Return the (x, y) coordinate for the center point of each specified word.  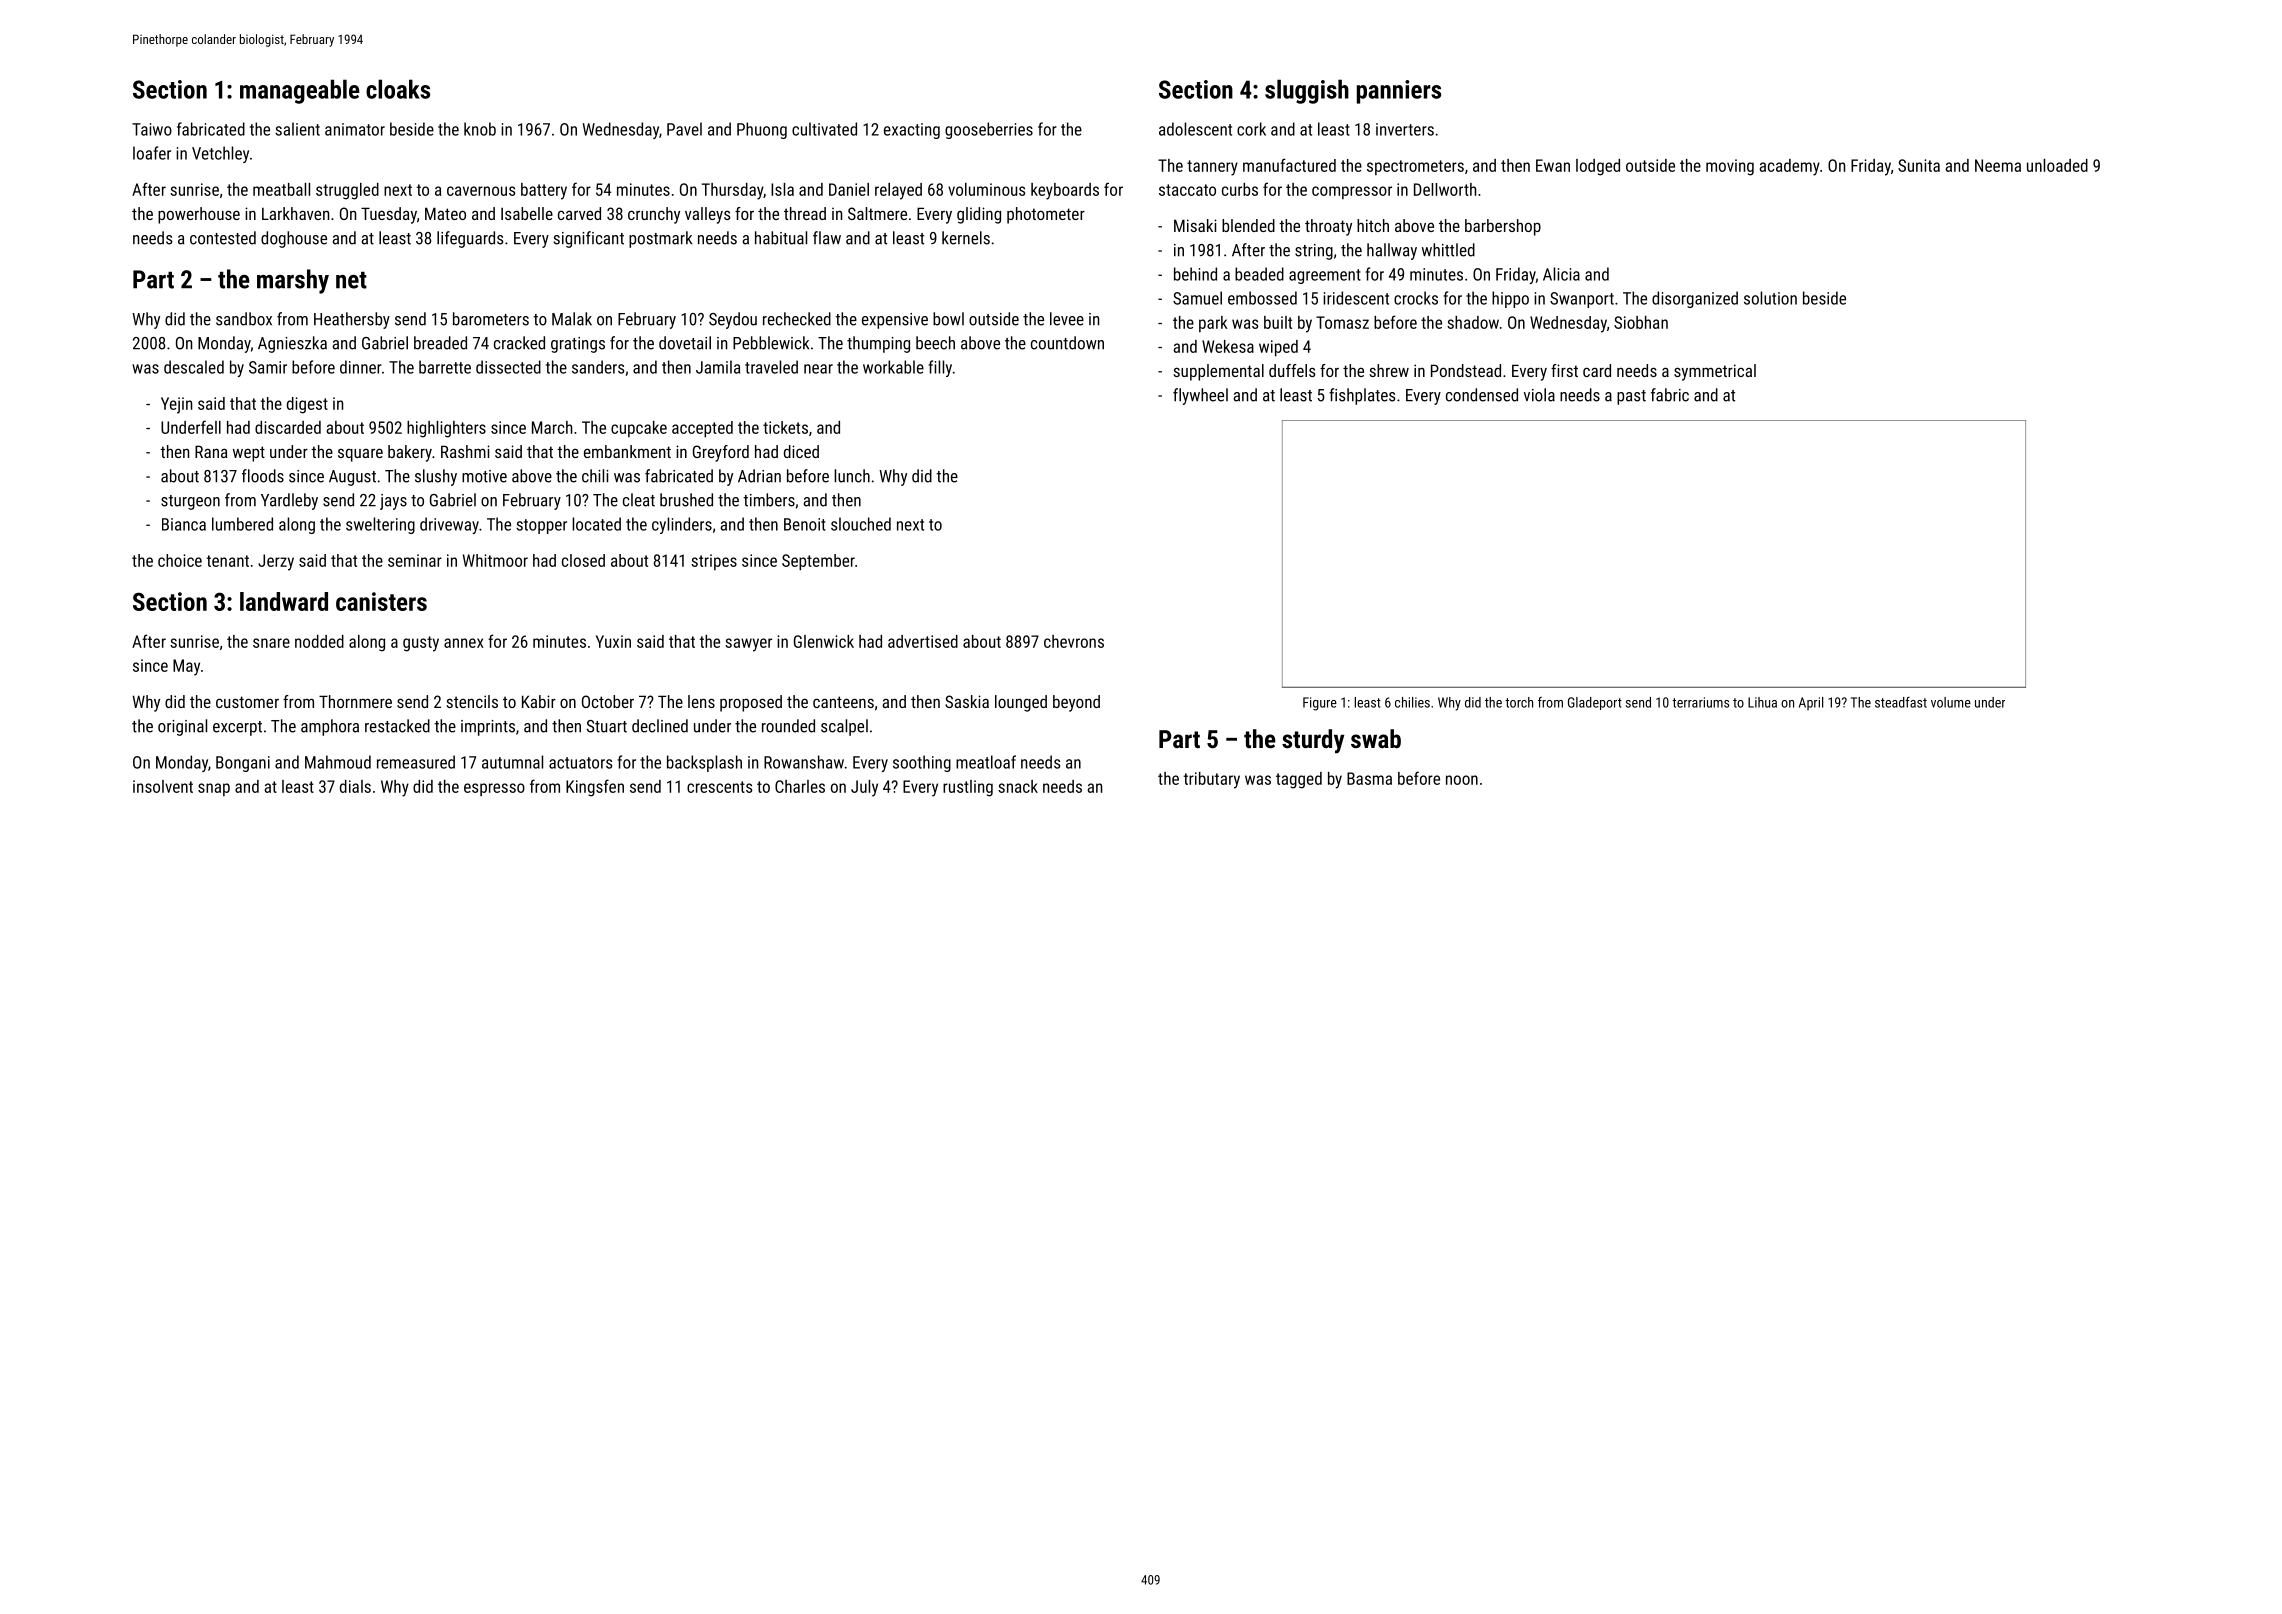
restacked (397, 726)
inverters (1405, 129)
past (1631, 397)
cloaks (398, 89)
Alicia (1561, 274)
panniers (1399, 92)
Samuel (1197, 298)
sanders (598, 367)
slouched (861, 524)
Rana (211, 451)
